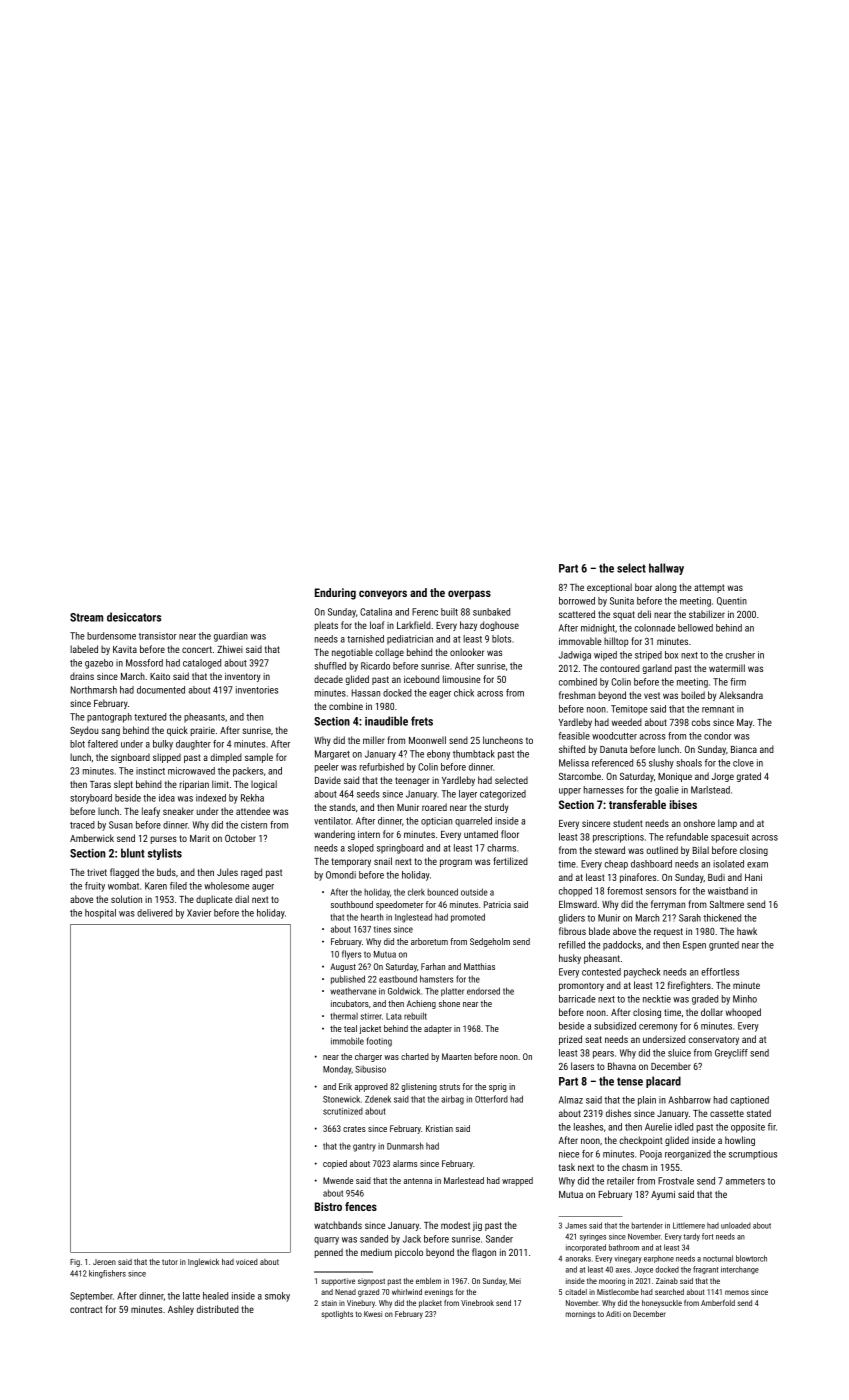 The image size is (849, 1400). I want to click on cistern, so click(254, 825).
